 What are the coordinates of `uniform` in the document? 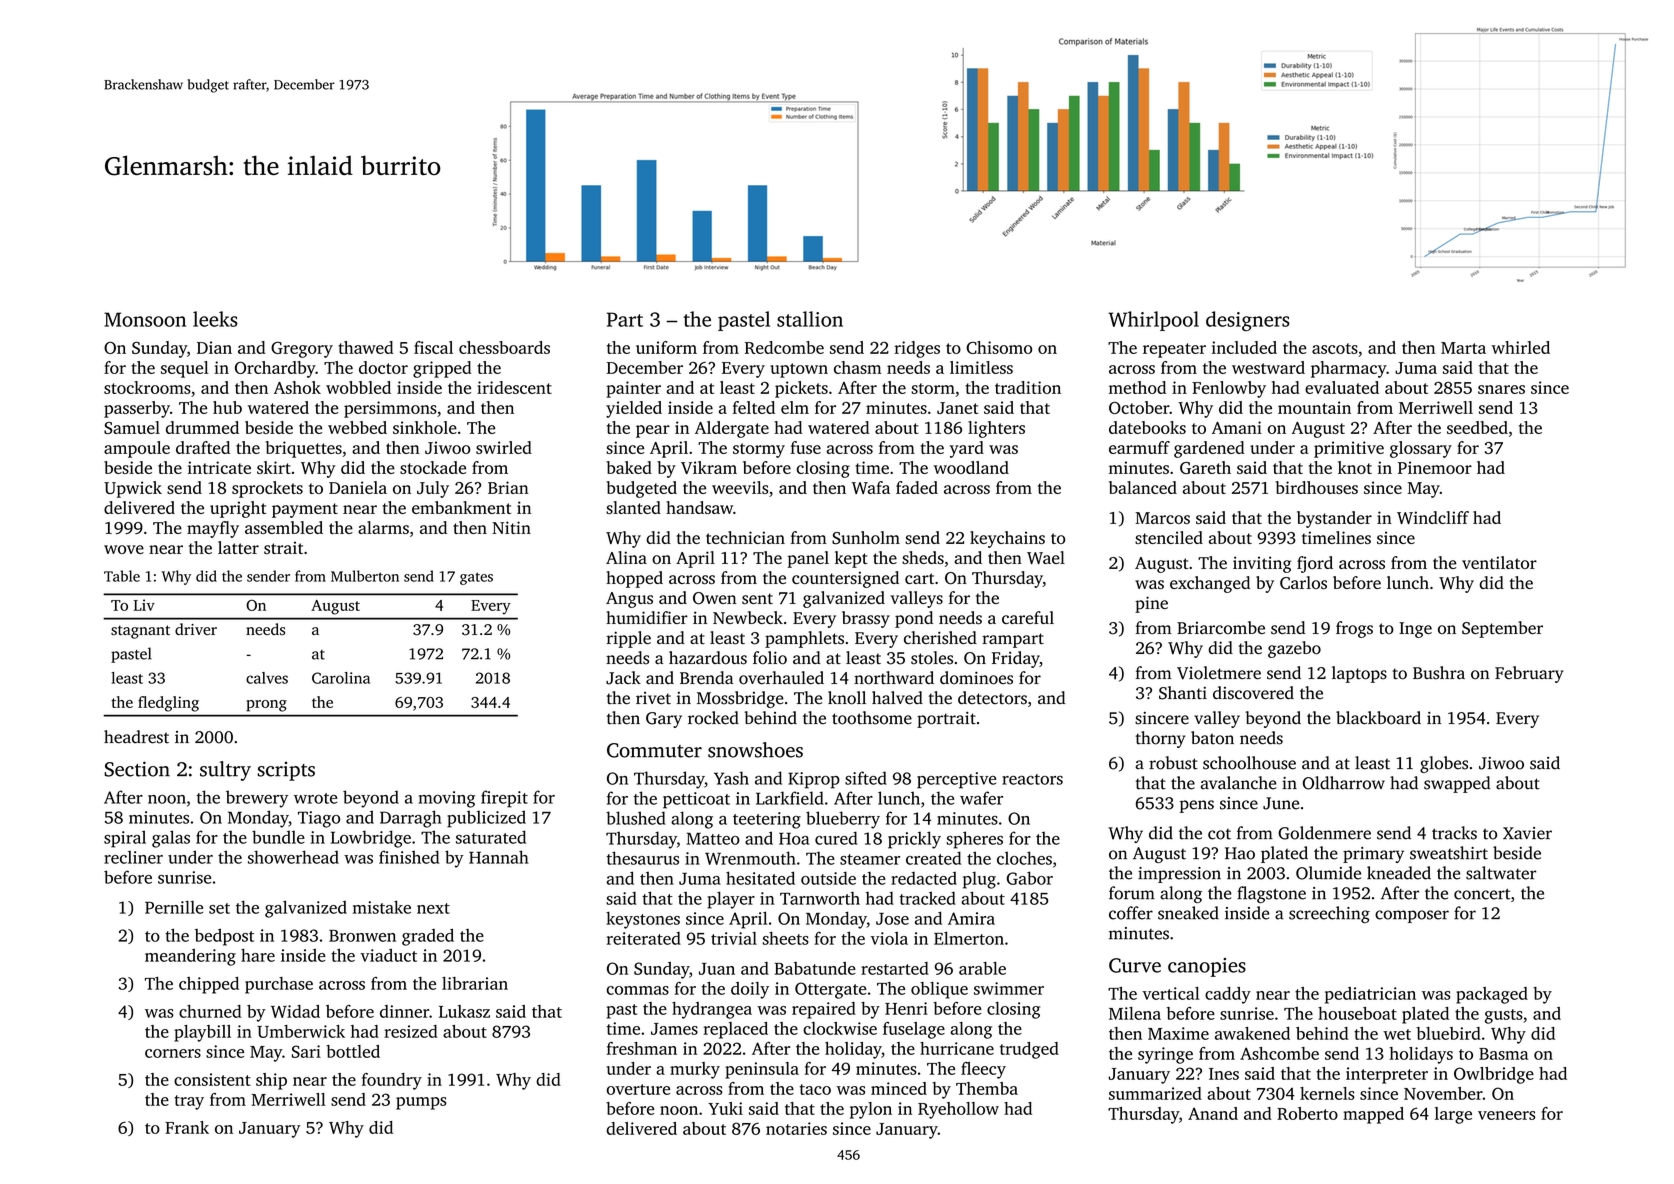 It's located at (666, 347).
